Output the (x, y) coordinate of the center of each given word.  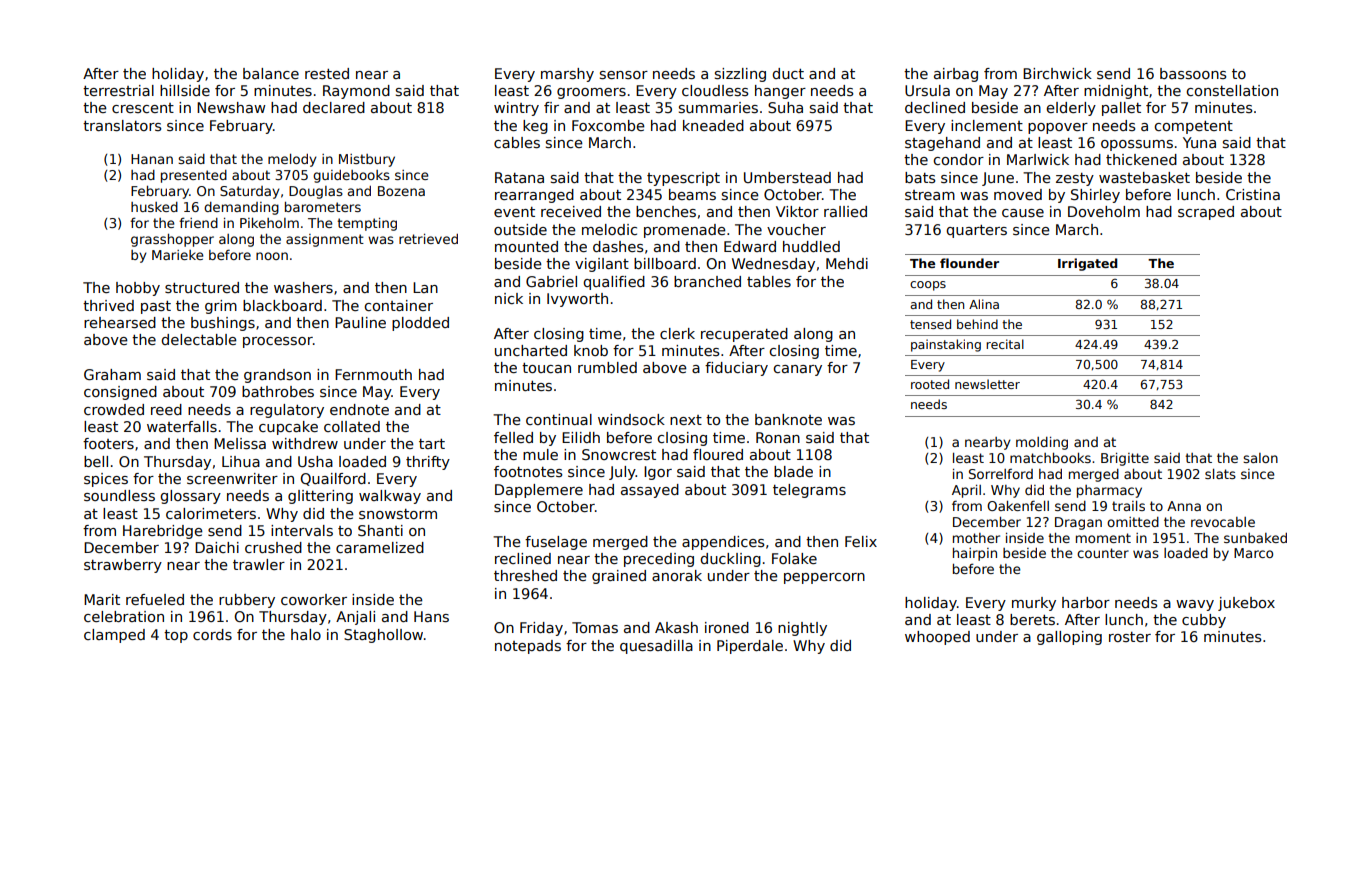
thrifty (428, 463)
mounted (526, 246)
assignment (325, 240)
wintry (516, 109)
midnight (1116, 92)
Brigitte (1125, 459)
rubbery (247, 601)
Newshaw (231, 107)
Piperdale (750, 647)
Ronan (778, 437)
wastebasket (1144, 177)
